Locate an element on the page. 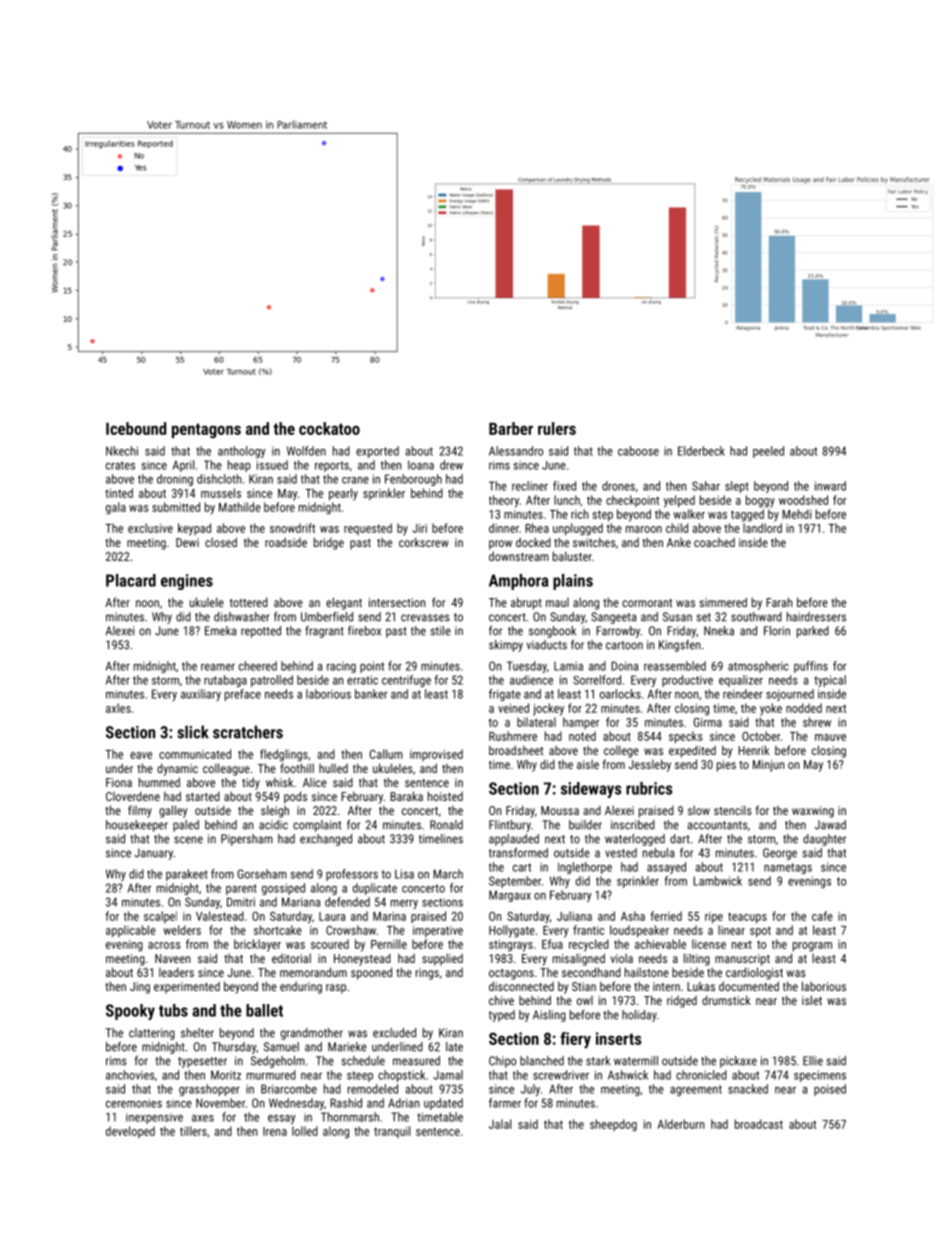  tillers is located at coordinates (193, 1131).
